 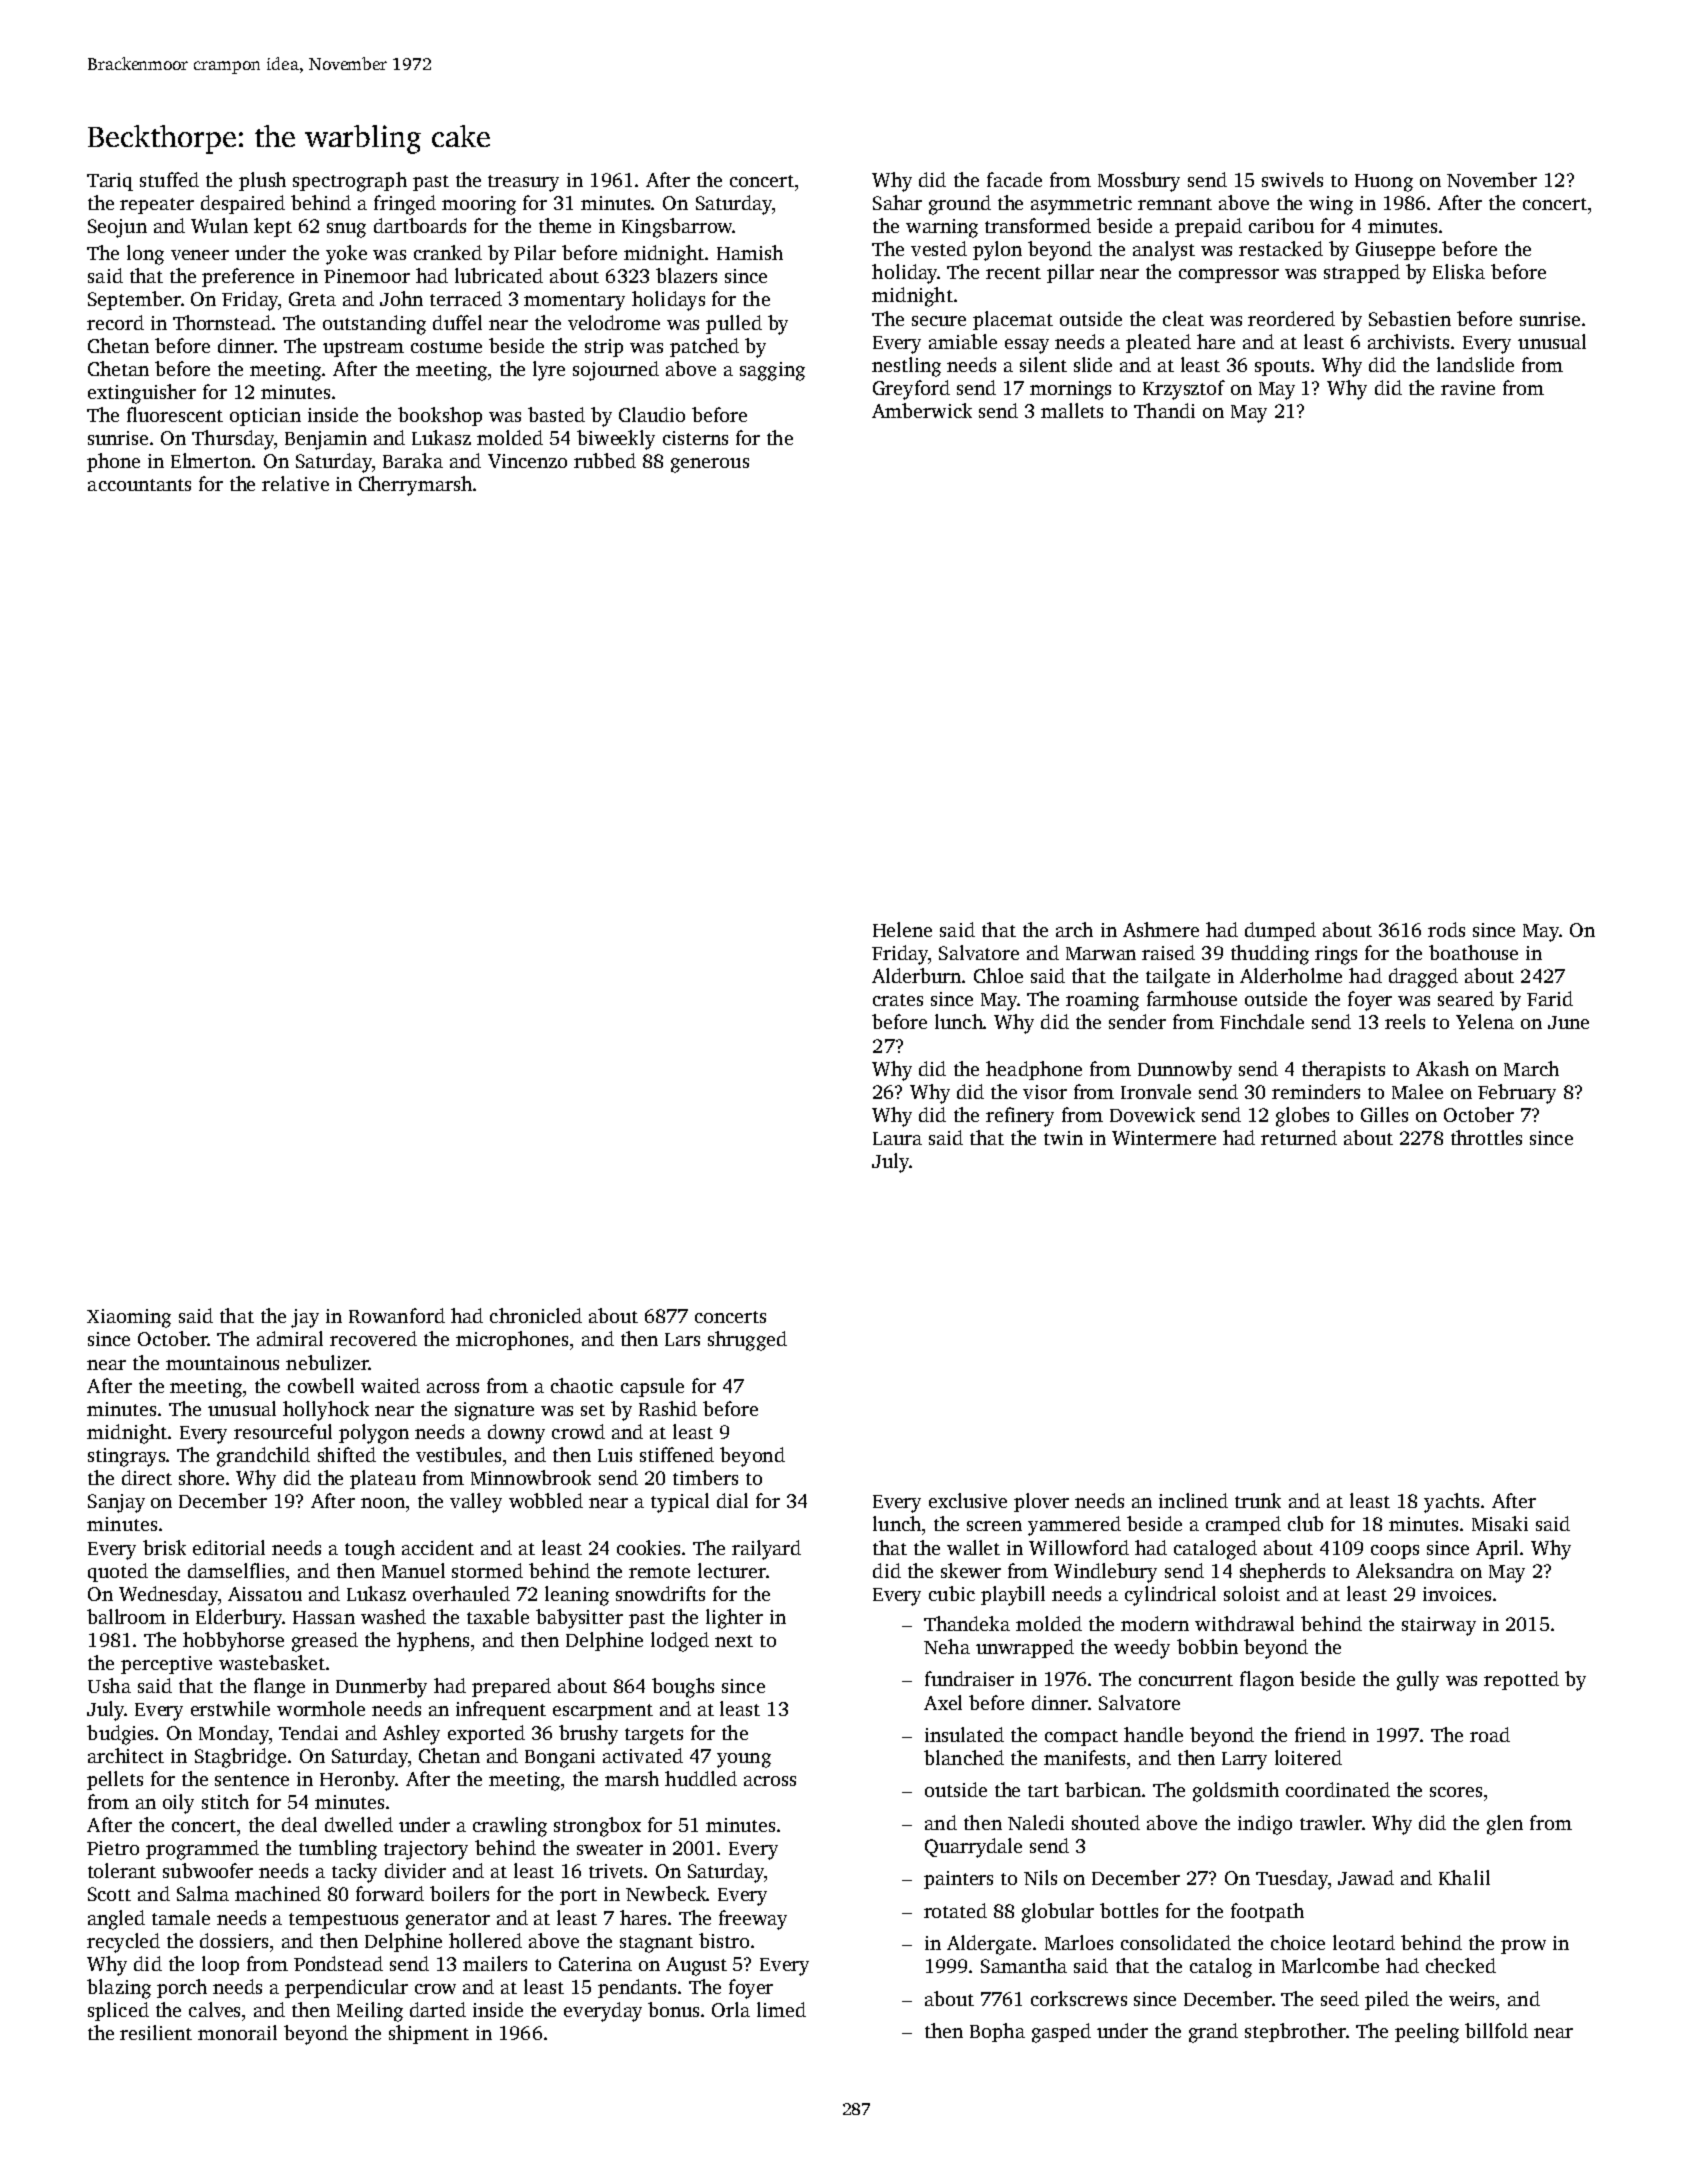 What do you see at coordinates (560, 1758) in the screenshot?
I see `Bongani` at bounding box center [560, 1758].
